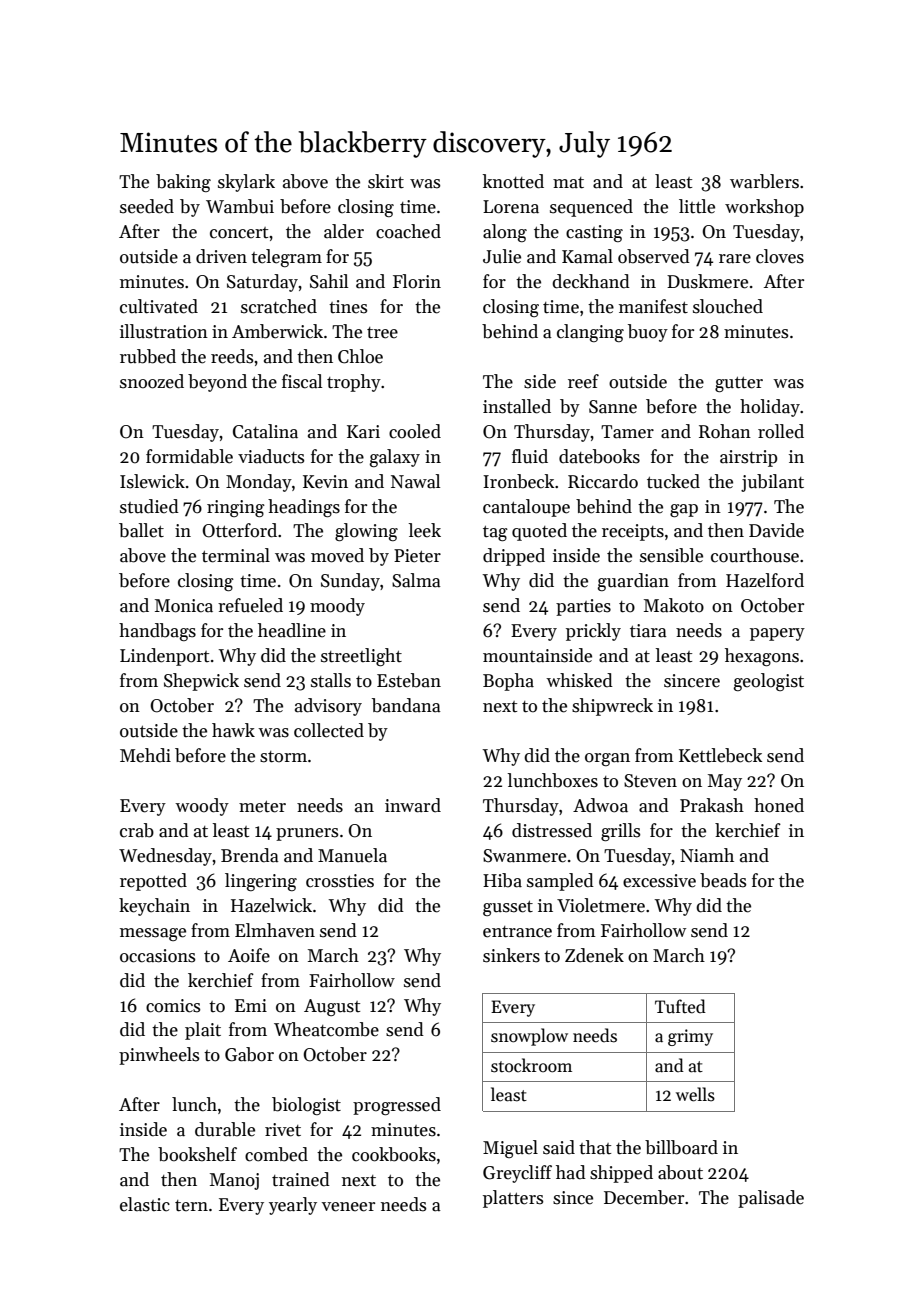 This screenshot has height=1314, width=924. Describe the element at coordinates (764, 181) in the screenshot. I see `warblers` at that location.
